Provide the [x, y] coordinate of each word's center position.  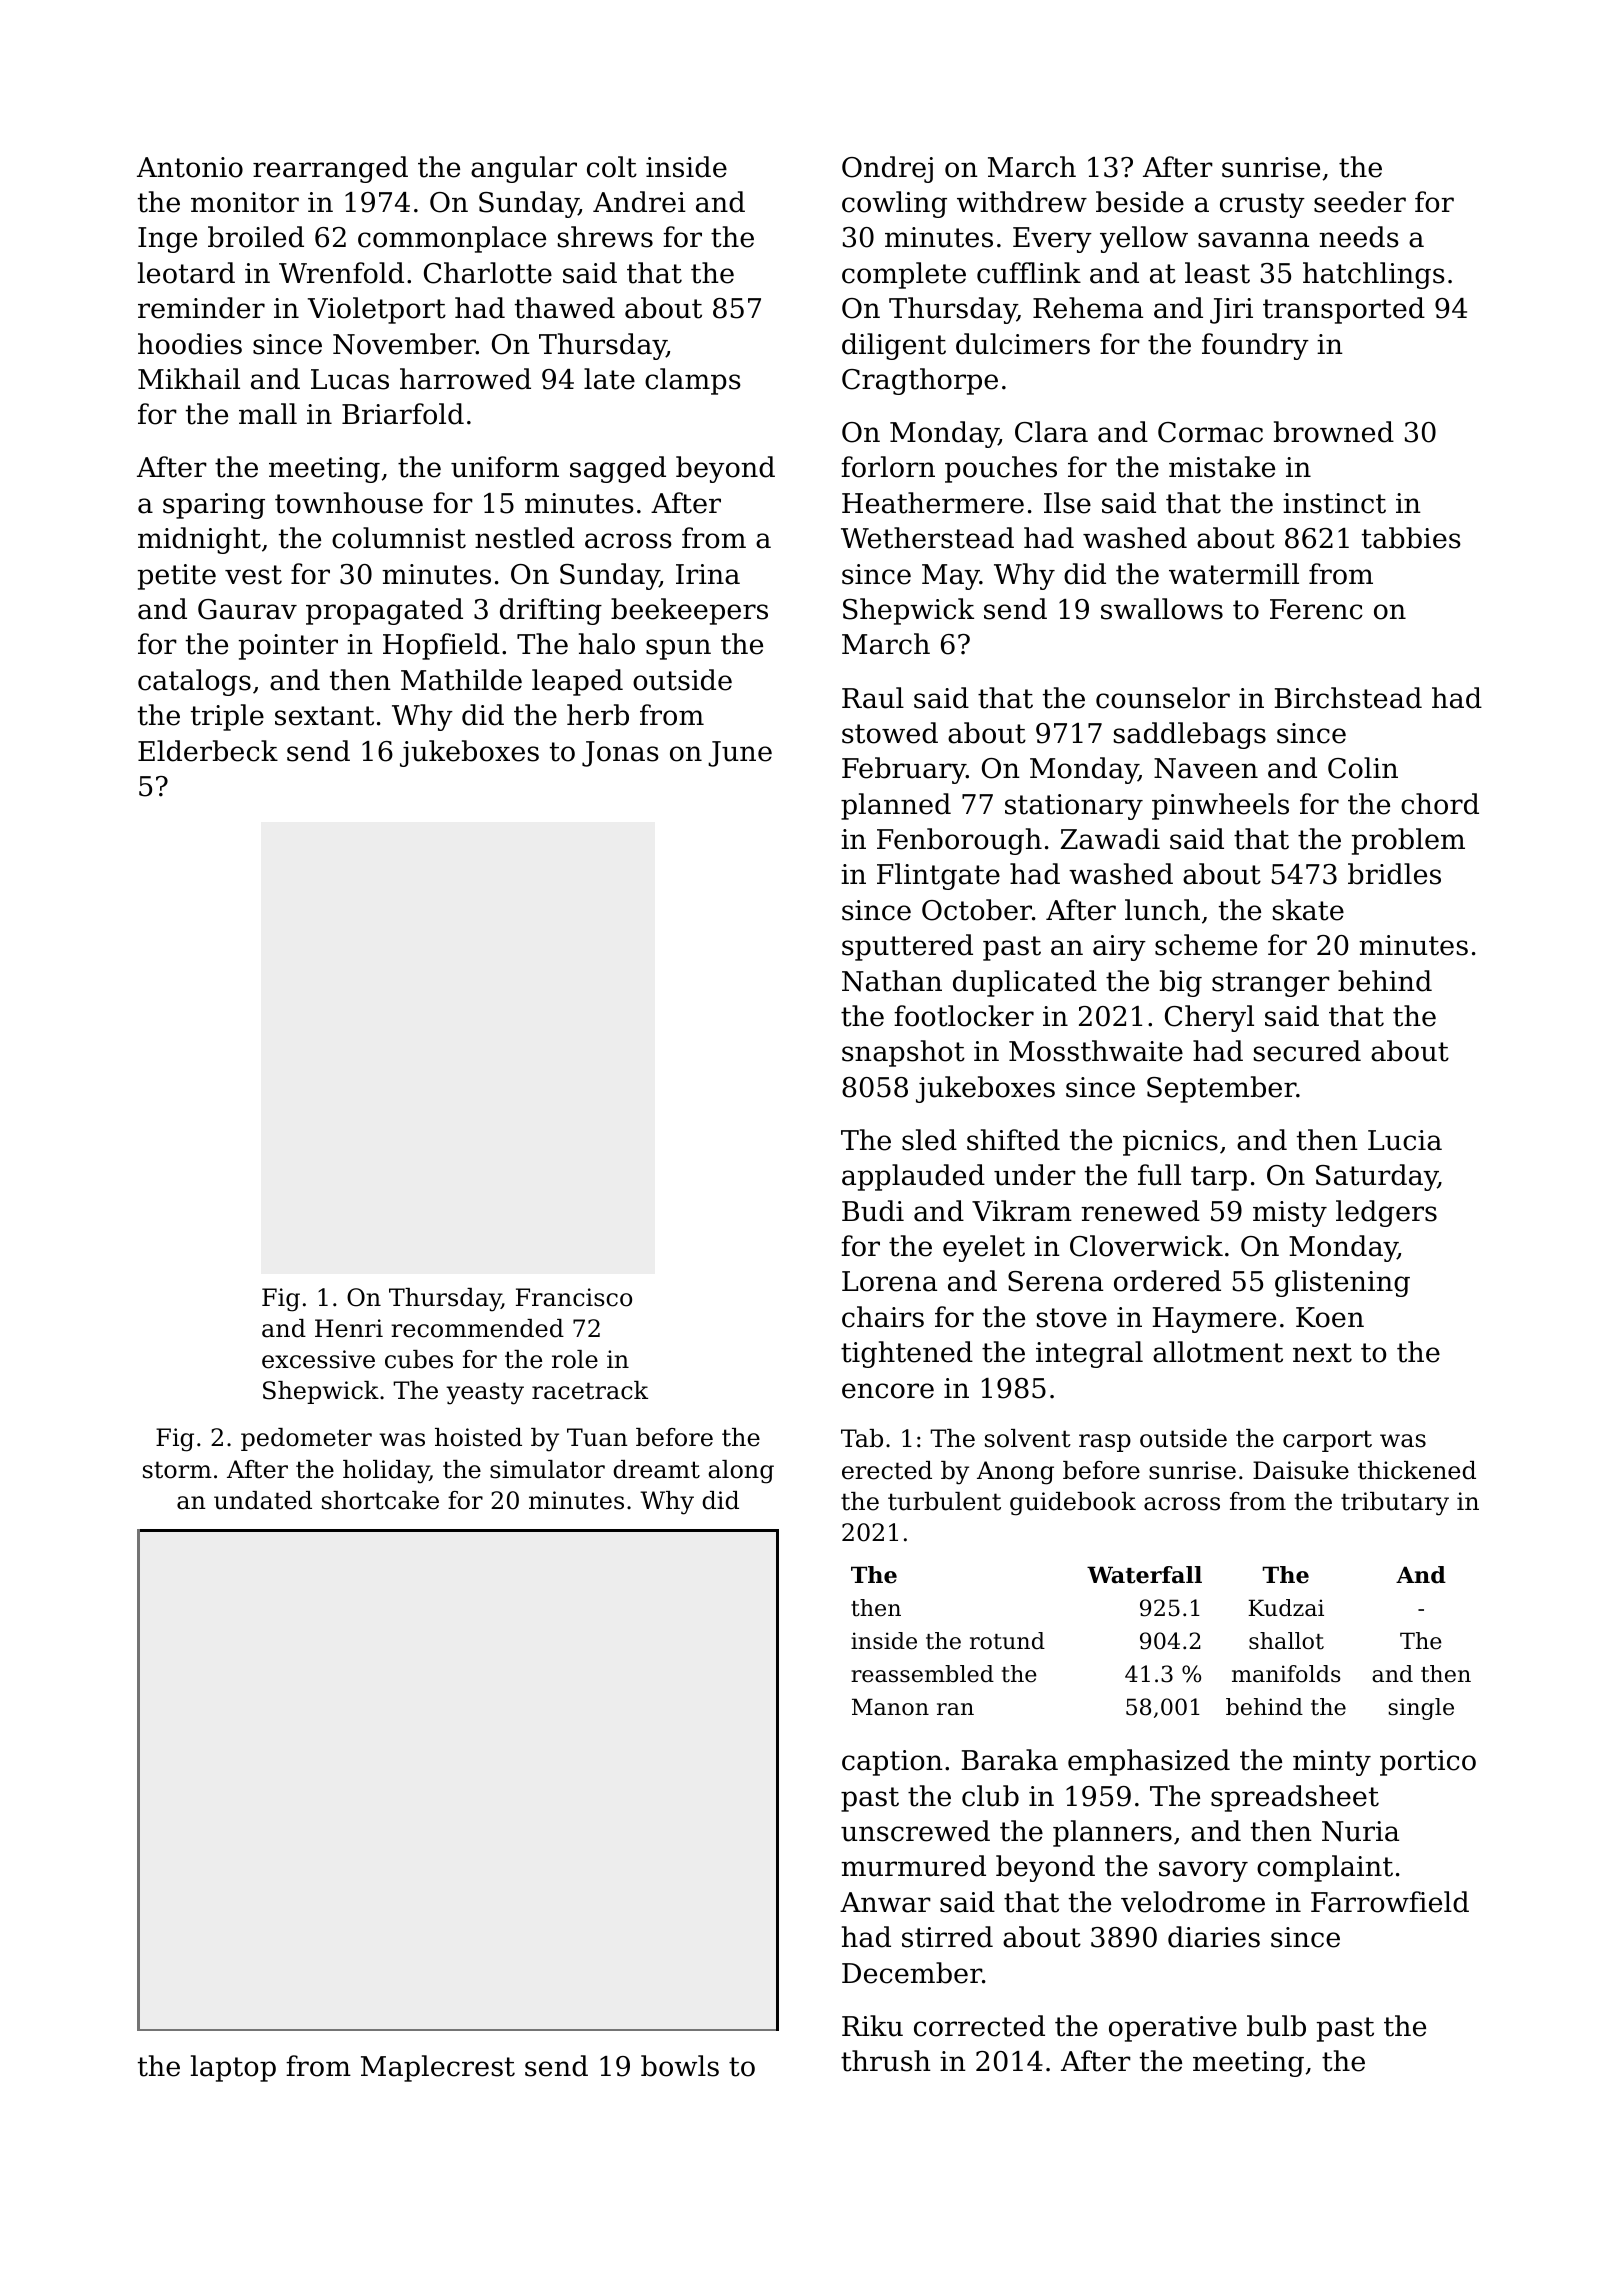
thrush [886, 2061]
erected [887, 1470]
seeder [1360, 202]
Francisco [574, 1297]
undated [263, 1500]
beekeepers [689, 611]
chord [1440, 804]
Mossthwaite [1096, 1051]
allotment [1218, 1352]
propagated [384, 611]
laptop [233, 2068]
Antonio [190, 167]
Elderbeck [208, 751]
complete [904, 275]
